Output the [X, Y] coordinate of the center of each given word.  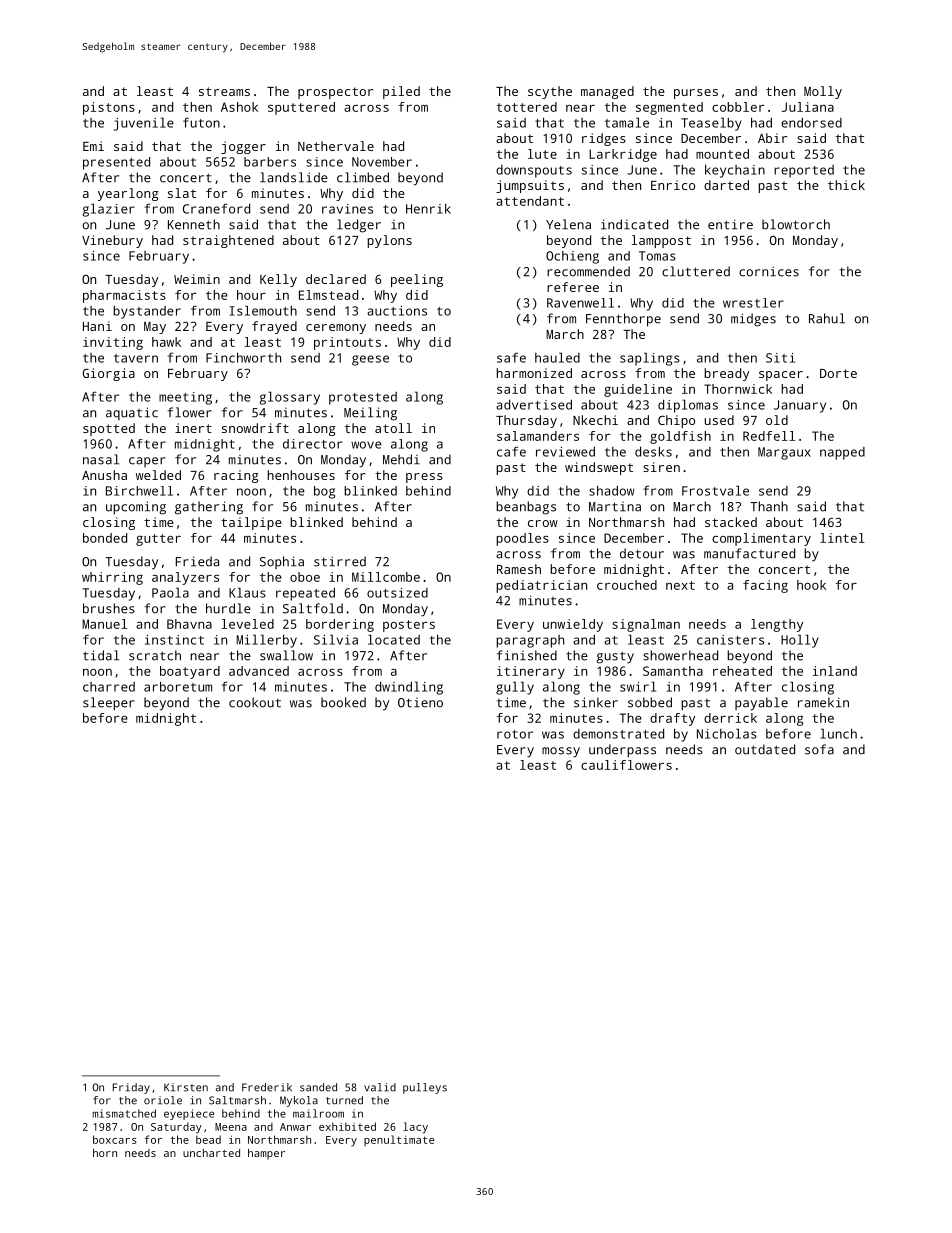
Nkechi [595, 420]
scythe [550, 92]
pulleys [425, 1088]
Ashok [239, 107]
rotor [515, 734]
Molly [823, 92]
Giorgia [109, 374]
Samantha [673, 671]
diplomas [688, 406]
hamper [266, 1154]
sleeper [109, 704]
